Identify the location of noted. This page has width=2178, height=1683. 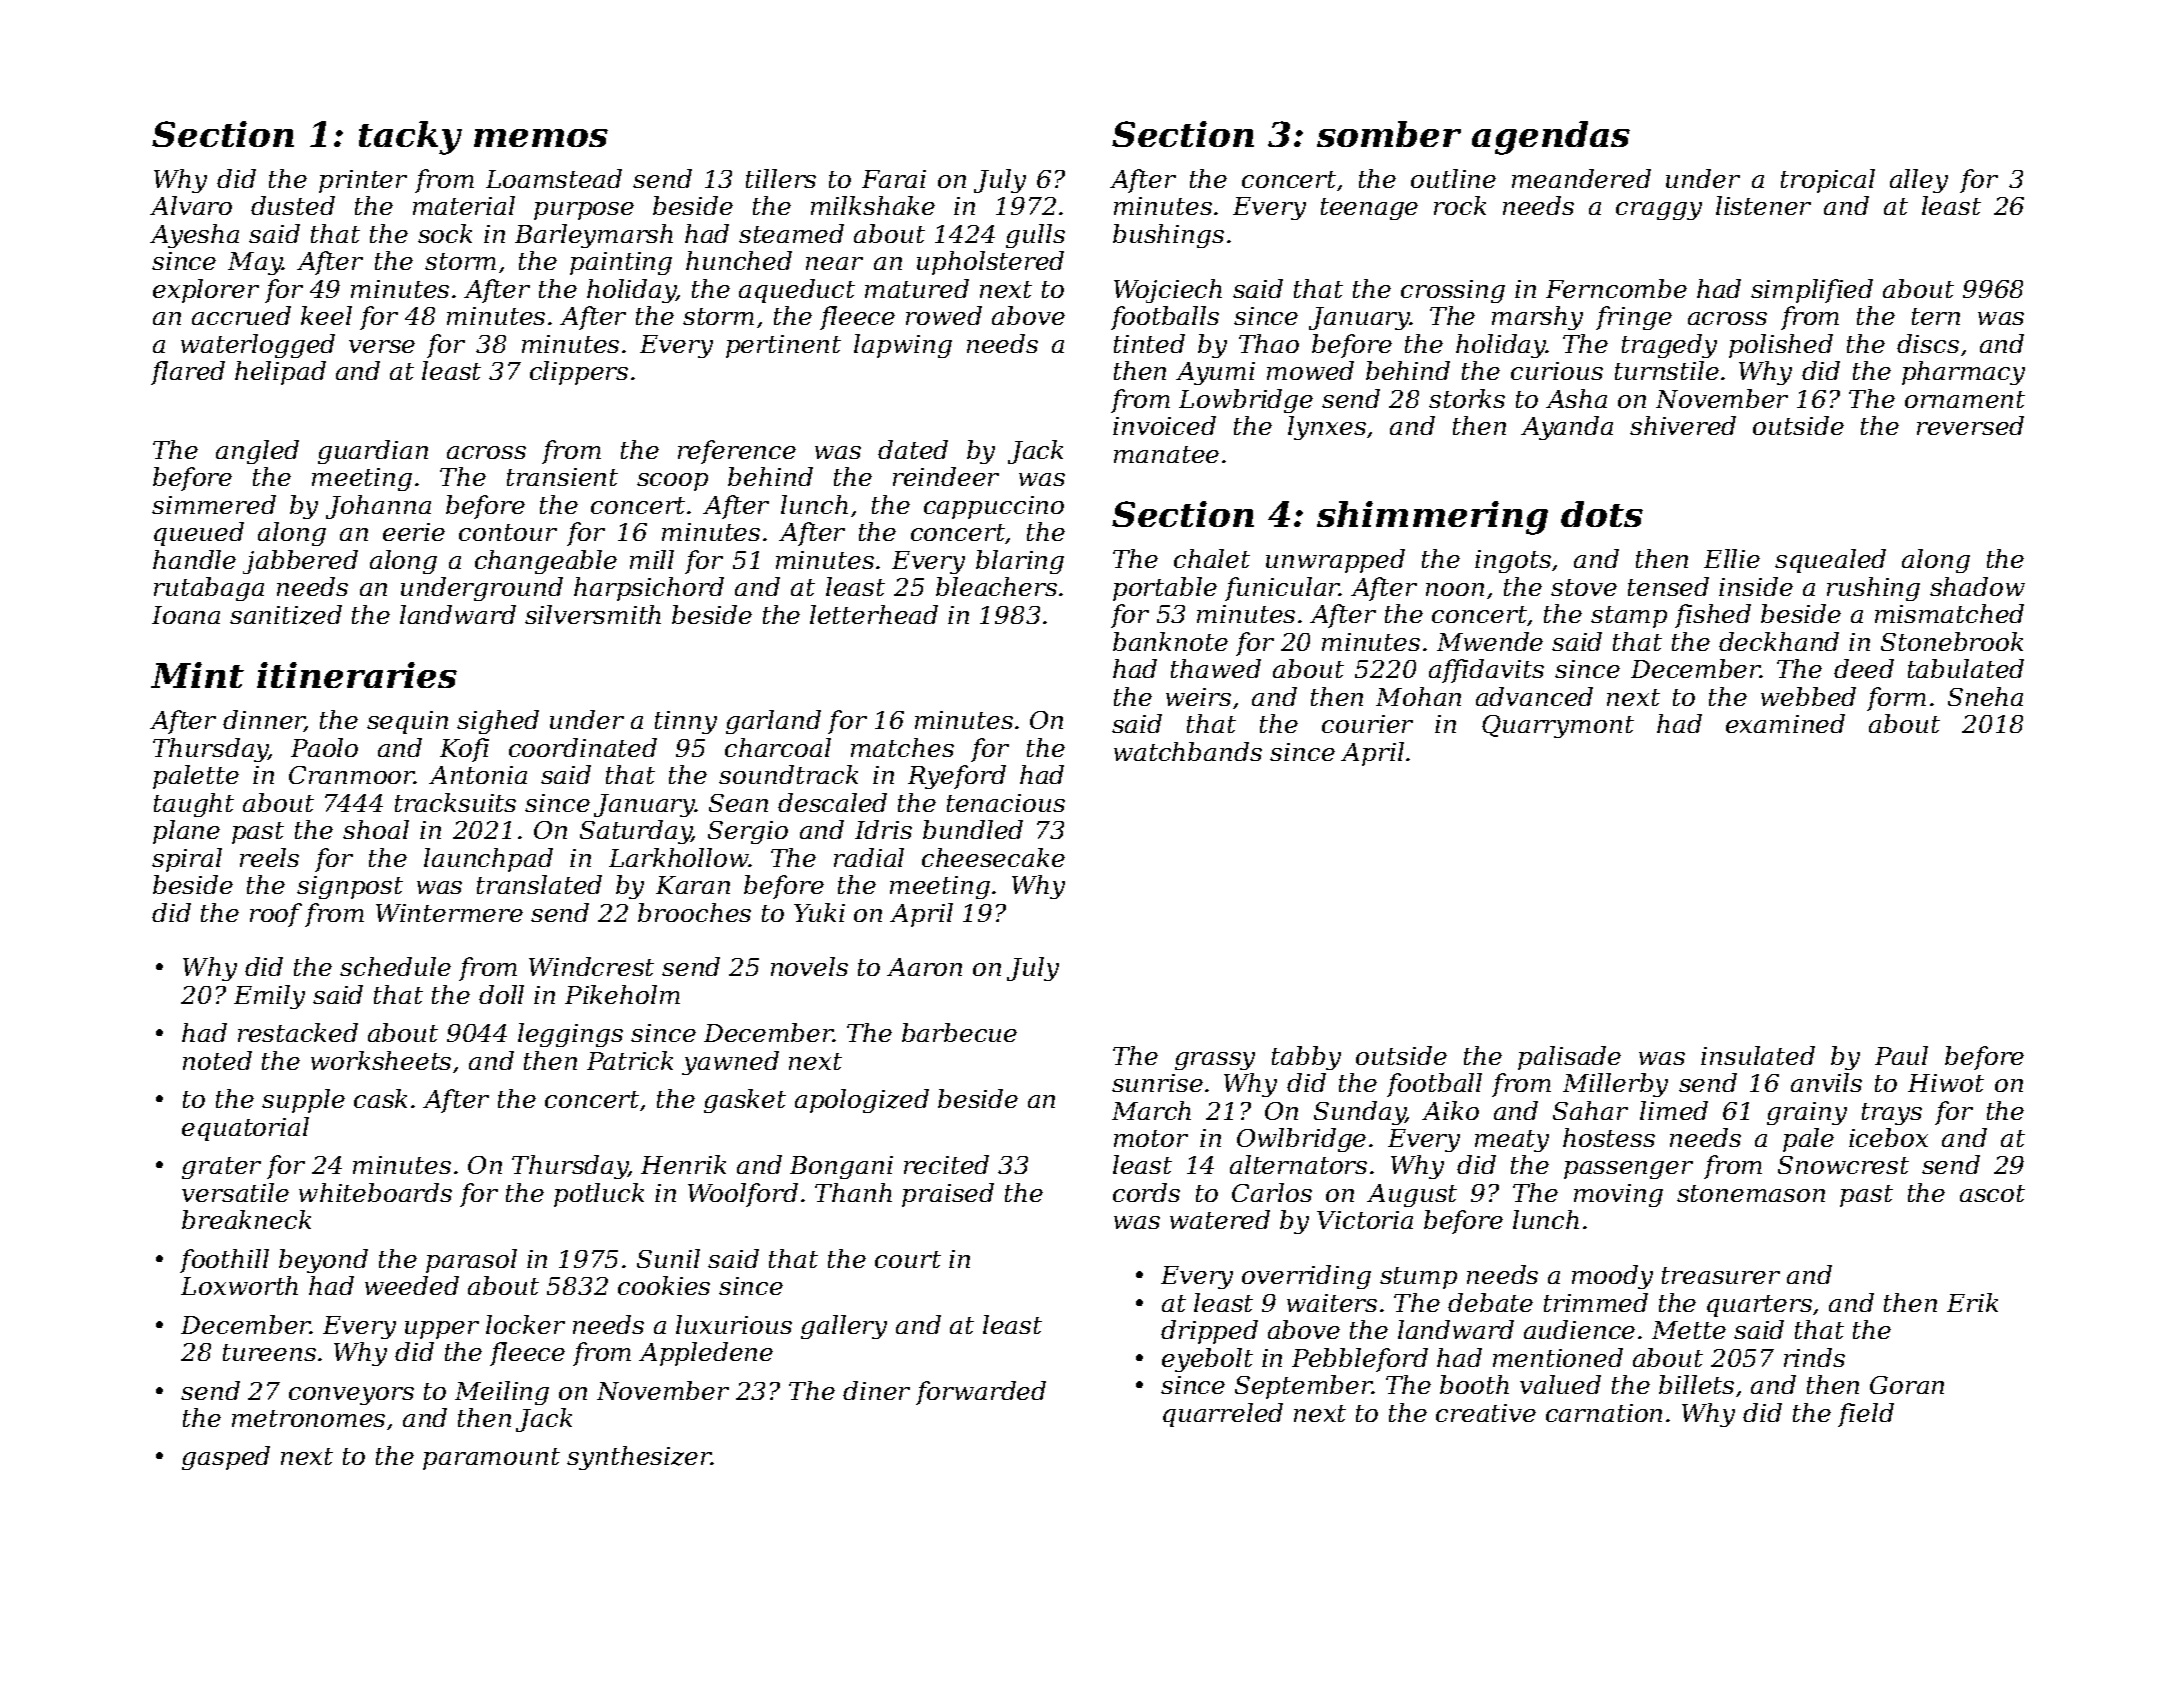
(217, 1060).
